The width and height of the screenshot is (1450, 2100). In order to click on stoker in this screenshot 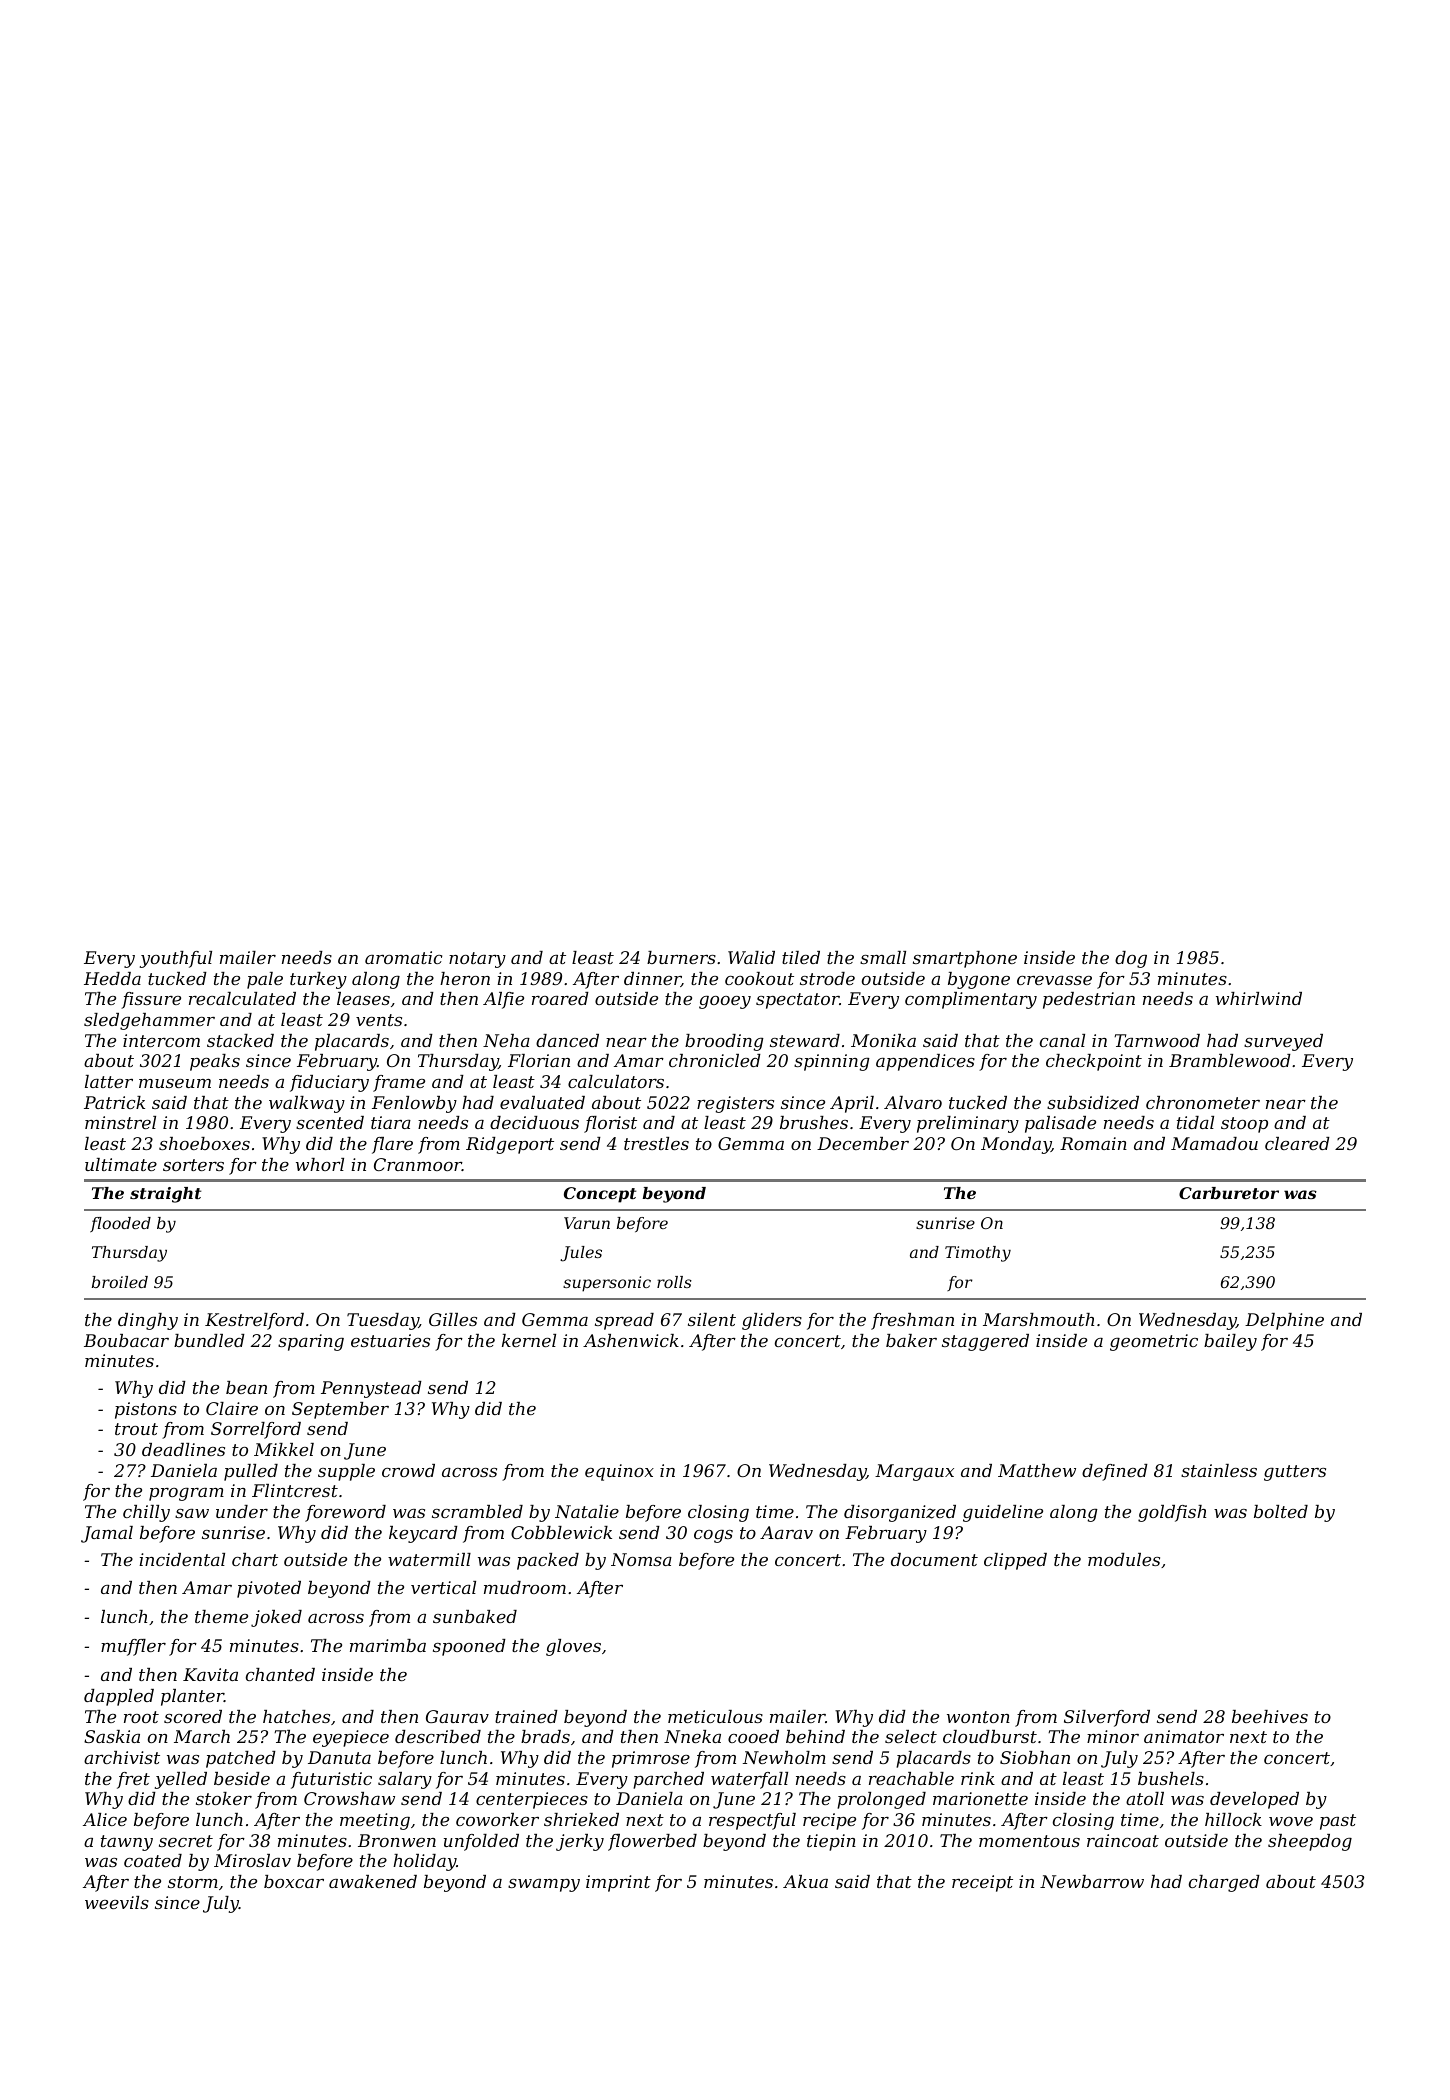, I will do `click(224, 1798)`.
